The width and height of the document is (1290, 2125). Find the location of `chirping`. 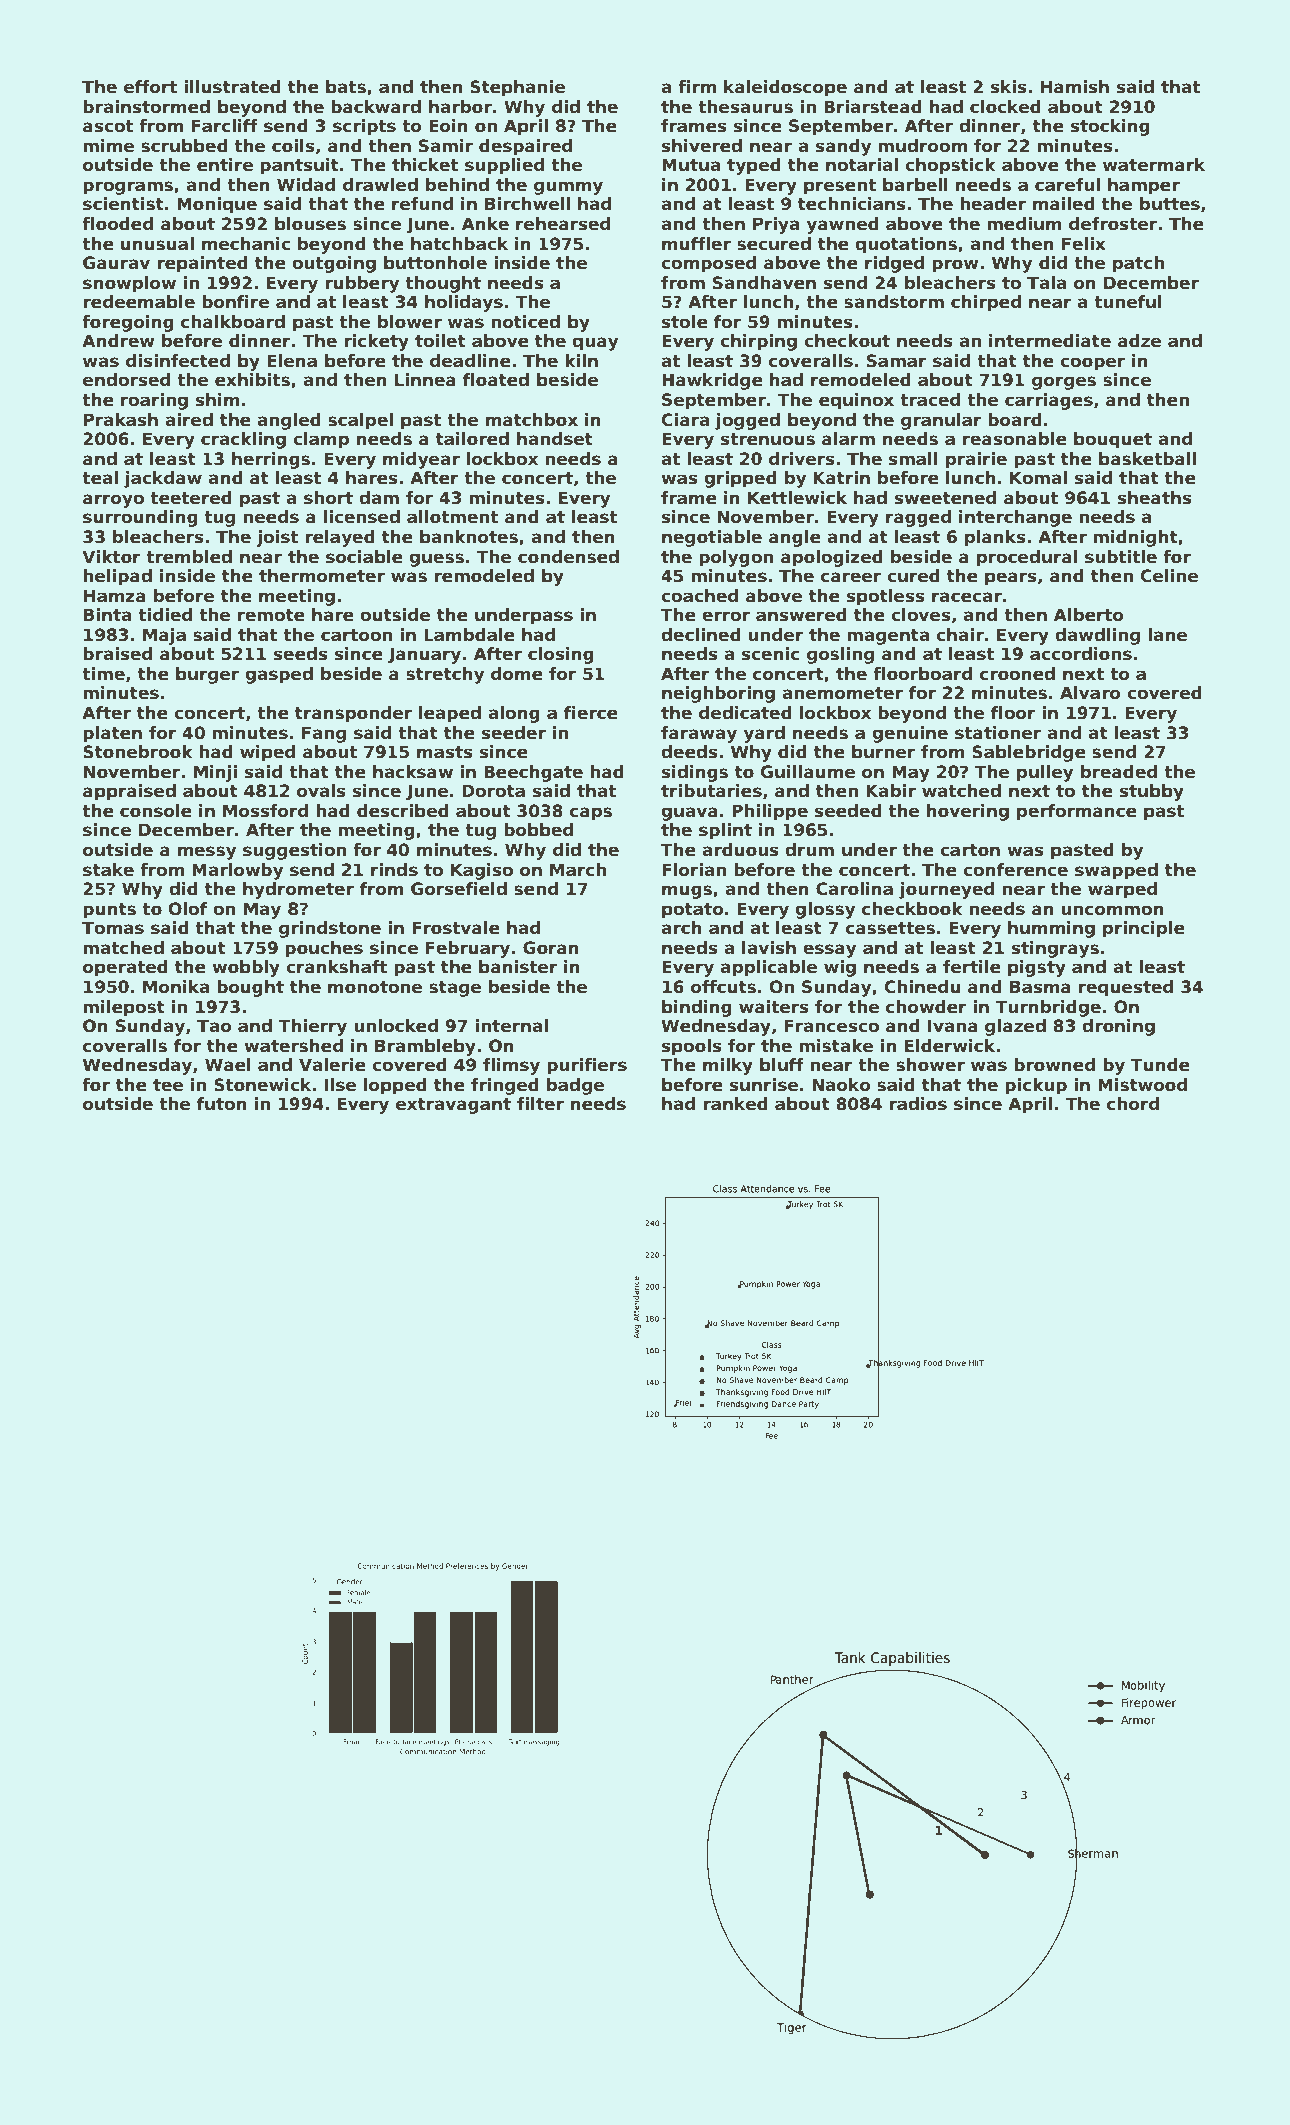

chirping is located at coordinates (758, 342).
